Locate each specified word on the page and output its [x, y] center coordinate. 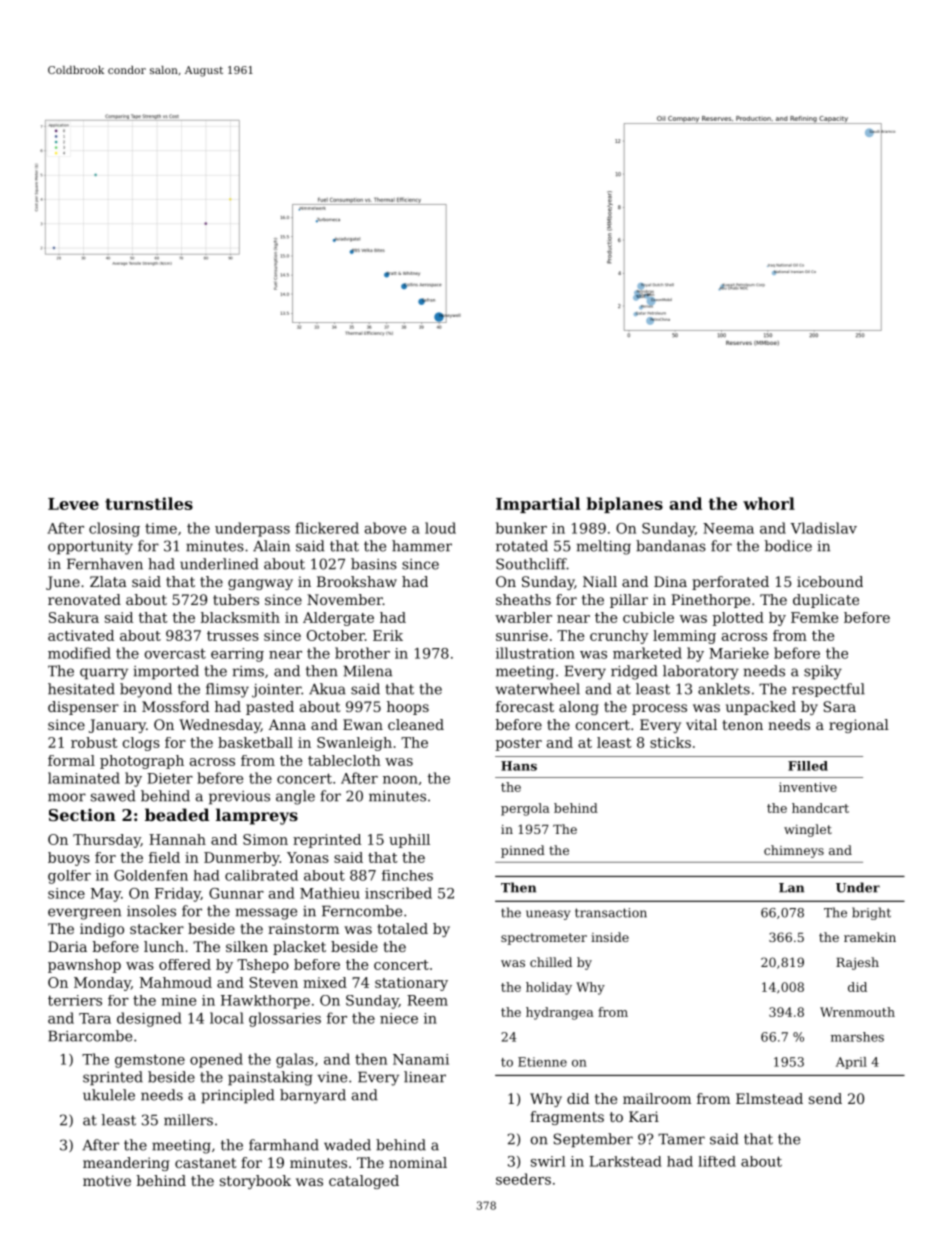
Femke [814, 617]
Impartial [538, 505]
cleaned [416, 724]
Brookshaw [357, 581]
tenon [742, 725]
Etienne [542, 1062]
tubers [236, 599]
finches [407, 875]
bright [871, 913]
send [825, 1098]
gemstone [150, 1061]
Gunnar [236, 893]
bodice [788, 546]
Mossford [175, 706]
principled [238, 1096]
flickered [327, 528]
